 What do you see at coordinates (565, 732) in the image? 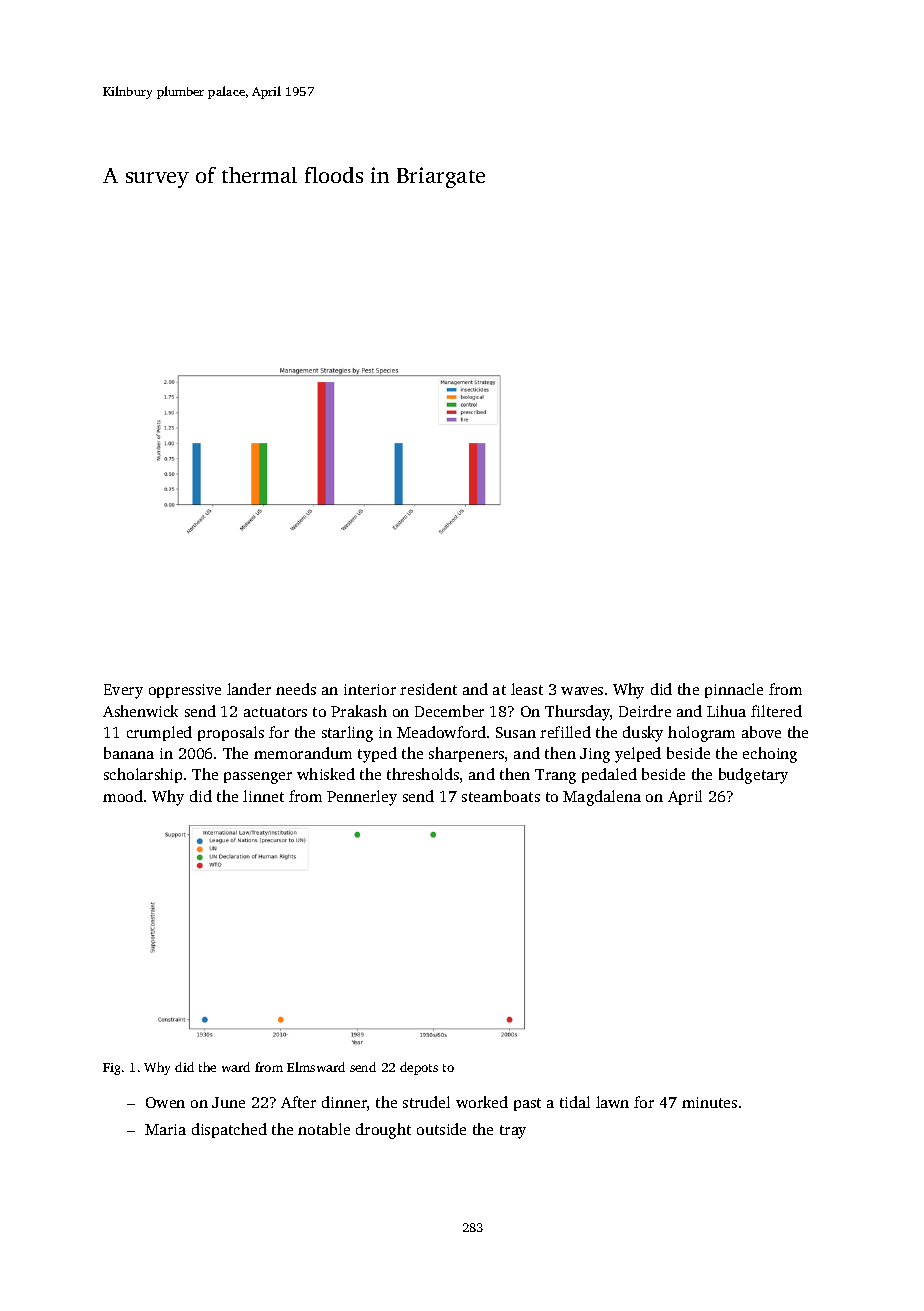
I see `refilled` at bounding box center [565, 732].
